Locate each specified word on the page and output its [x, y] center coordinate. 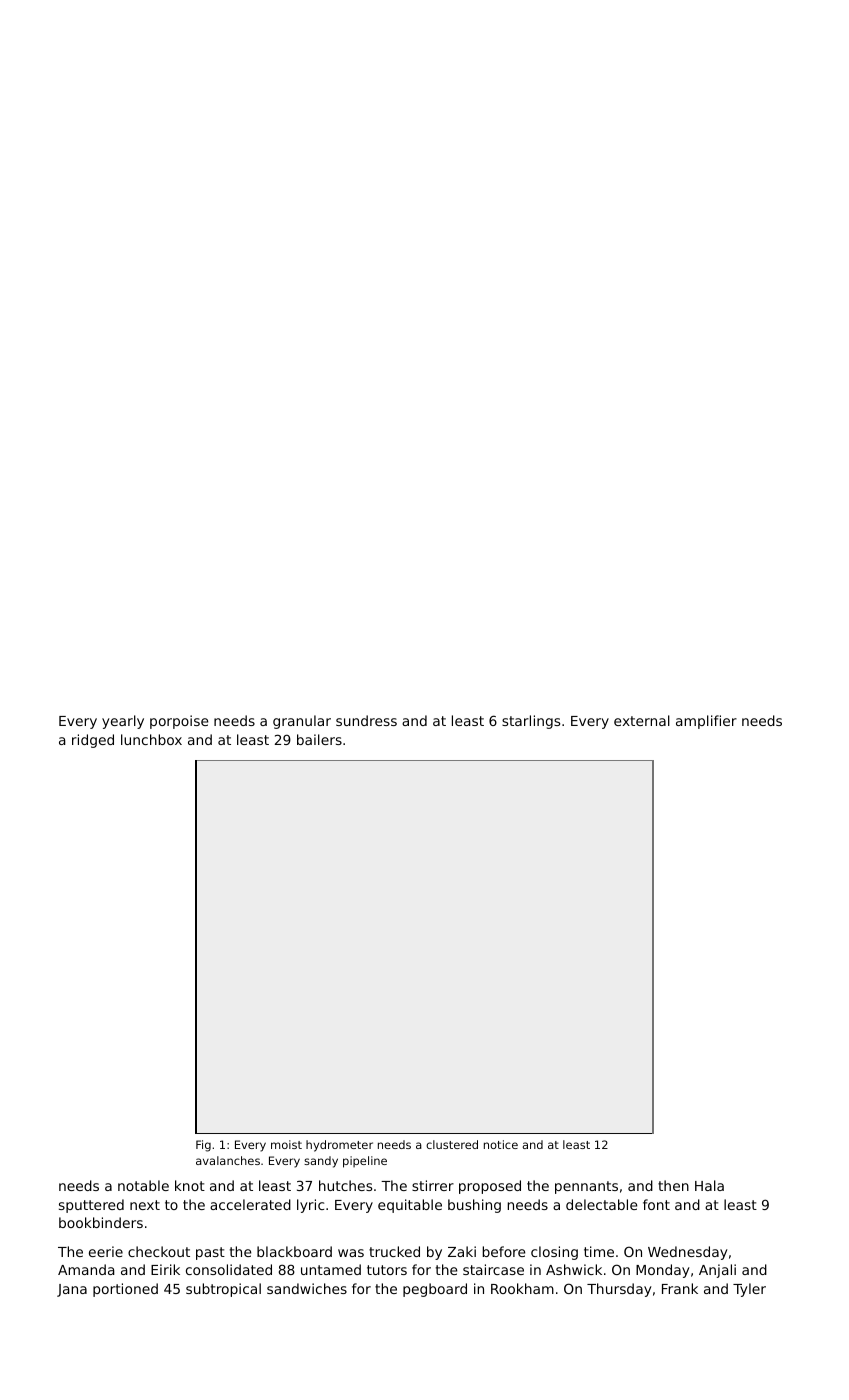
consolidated [229, 1269]
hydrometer [339, 1146]
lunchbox [151, 739]
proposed [490, 1187]
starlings [531, 722]
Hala [709, 1185]
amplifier [706, 722]
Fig [203, 1146]
